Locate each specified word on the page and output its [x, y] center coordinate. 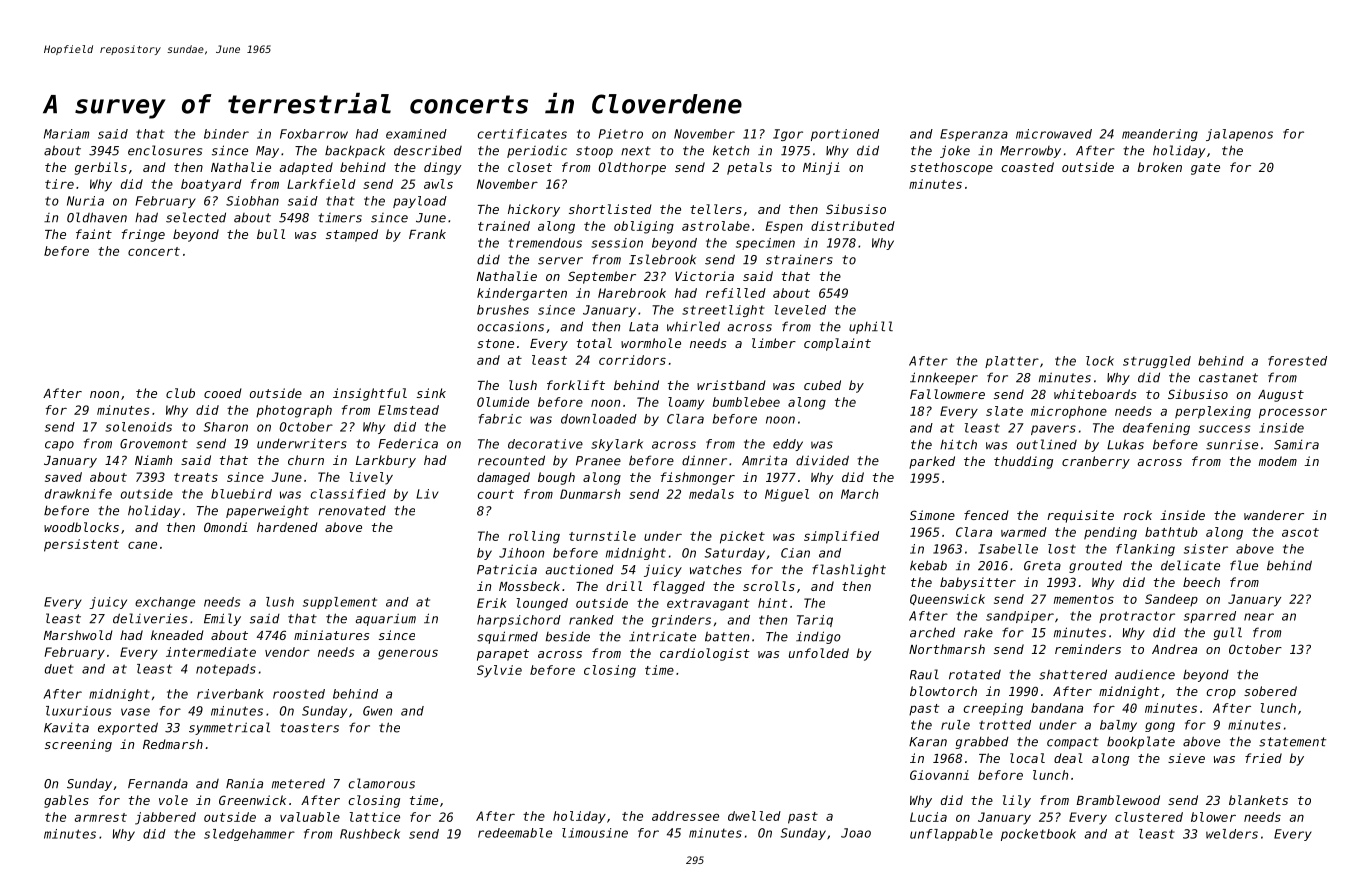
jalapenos [1239, 135]
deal [1068, 758]
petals [749, 168]
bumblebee [746, 402]
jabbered [165, 818]
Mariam [66, 134]
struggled [1157, 362]
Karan [928, 742]
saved [63, 477]
